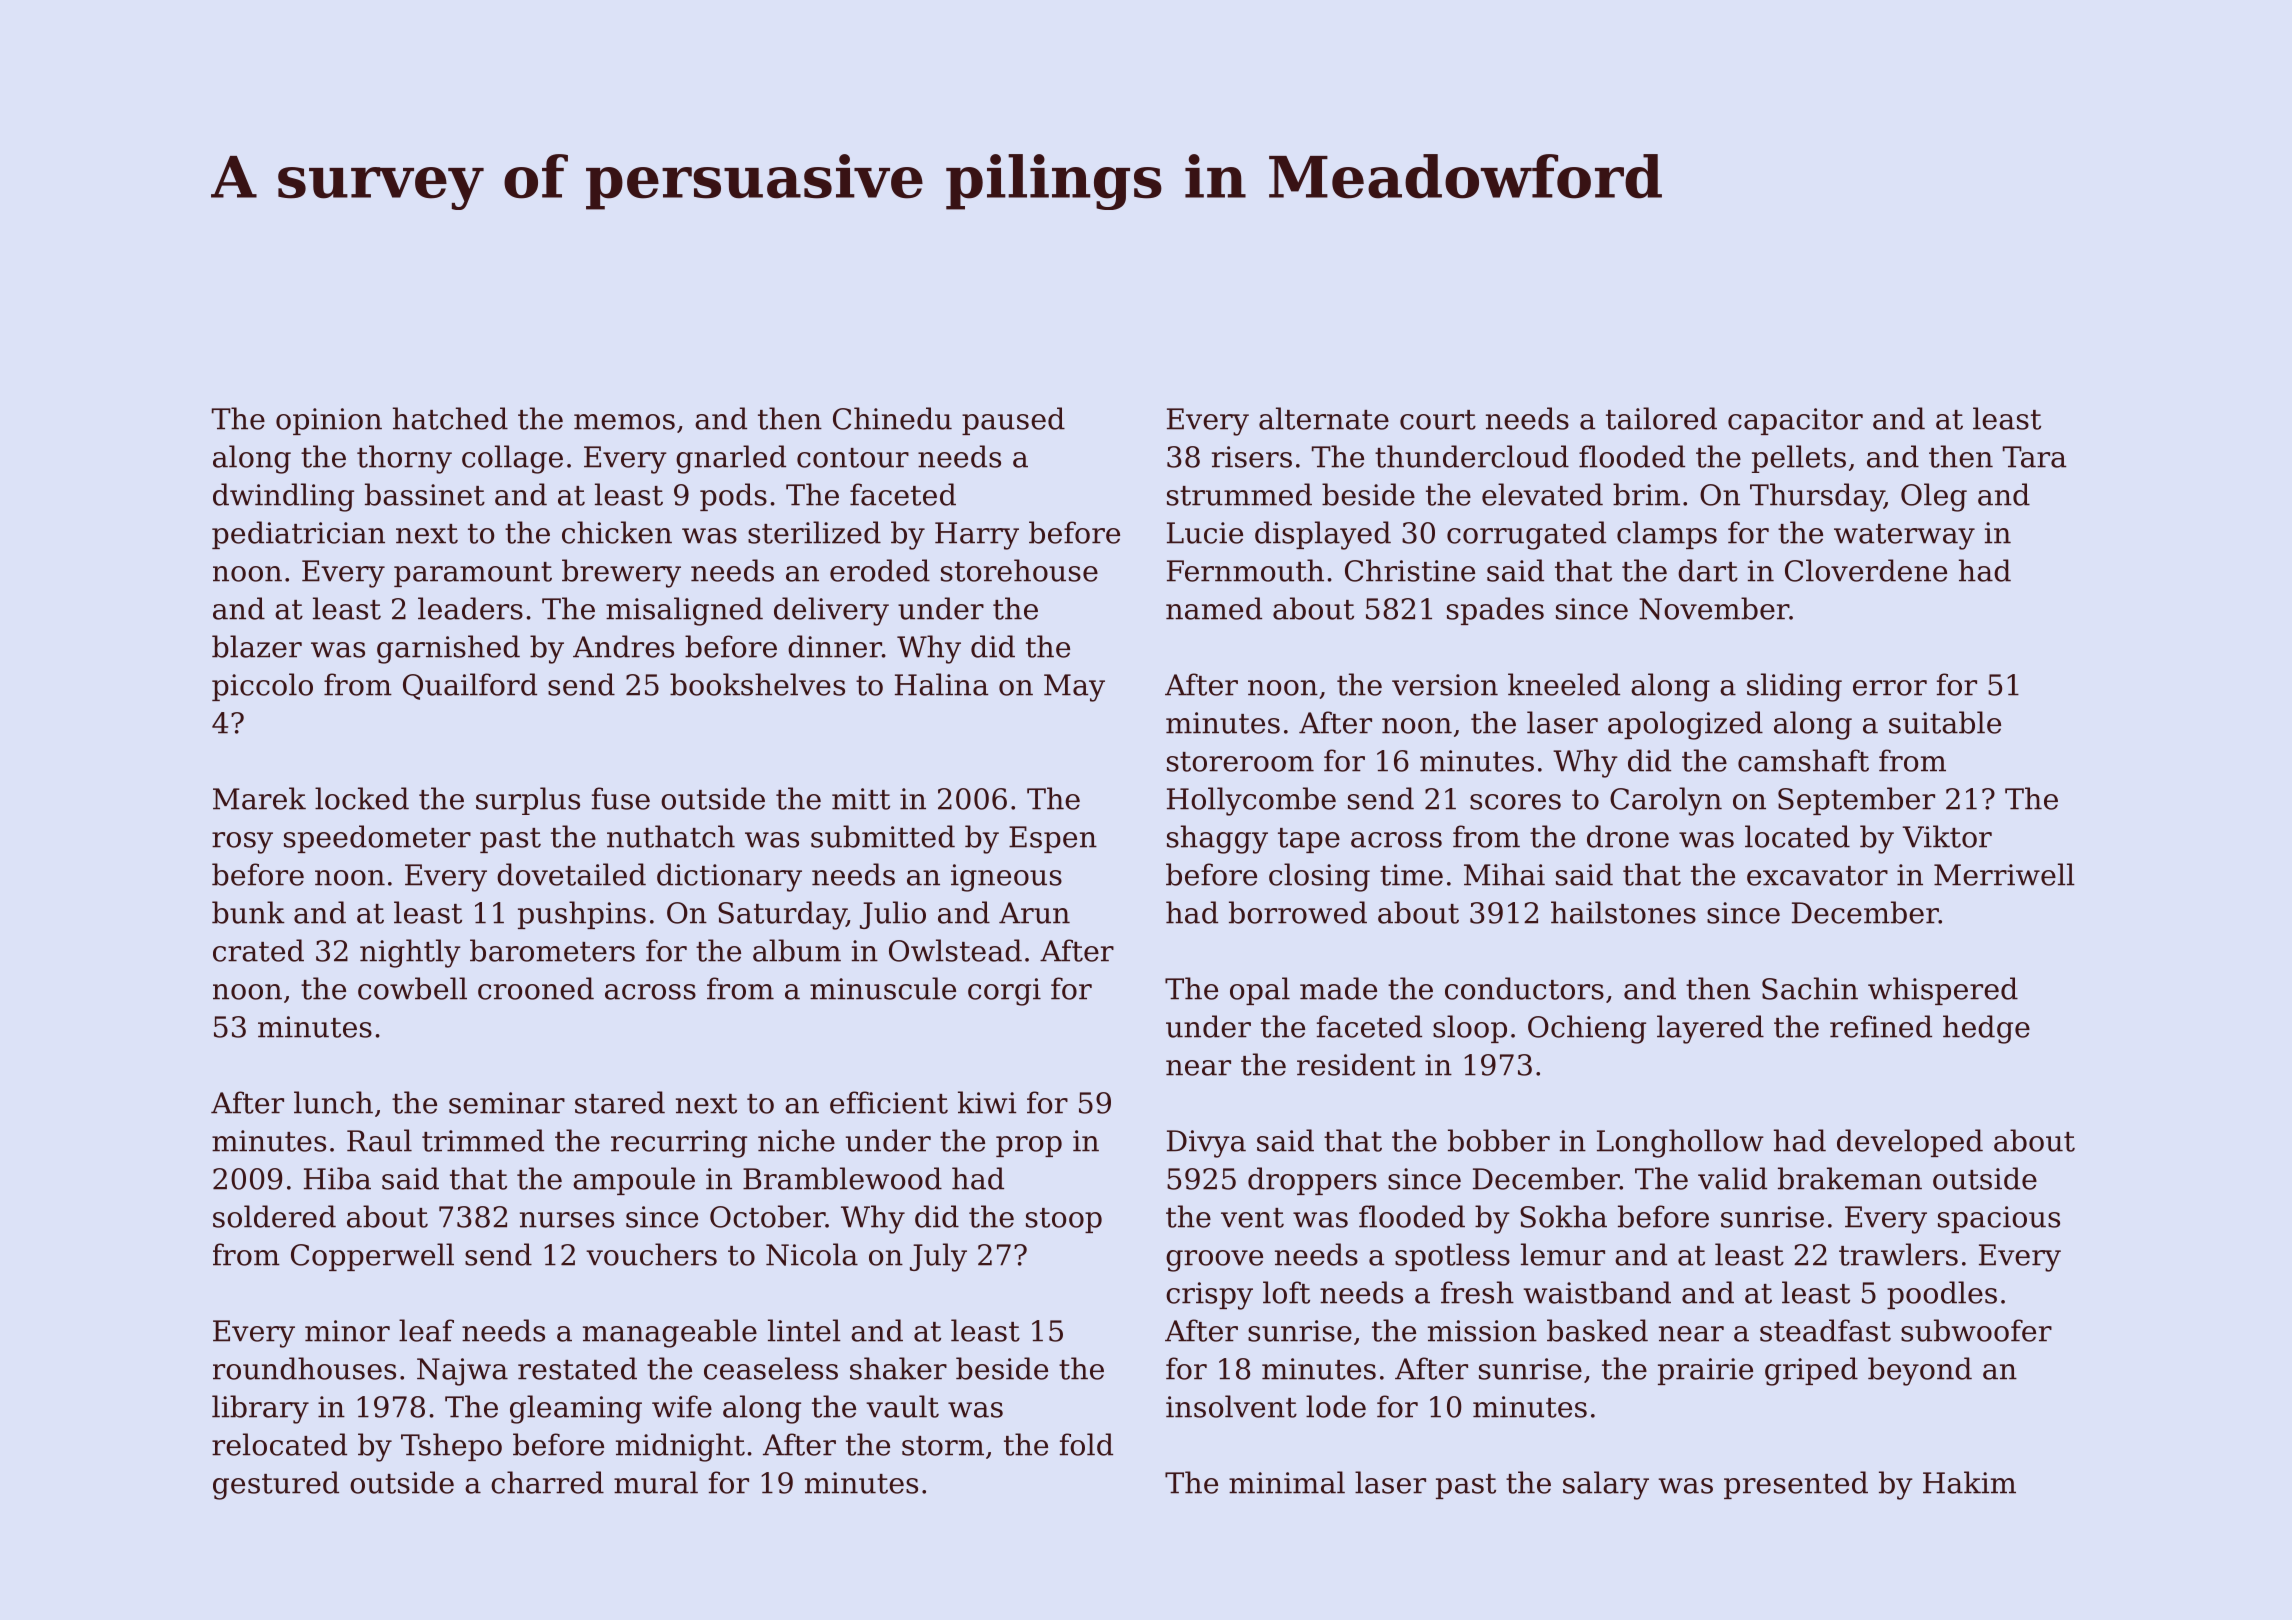  What do you see at coordinates (404, 459) in the screenshot?
I see `thorny` at bounding box center [404, 459].
